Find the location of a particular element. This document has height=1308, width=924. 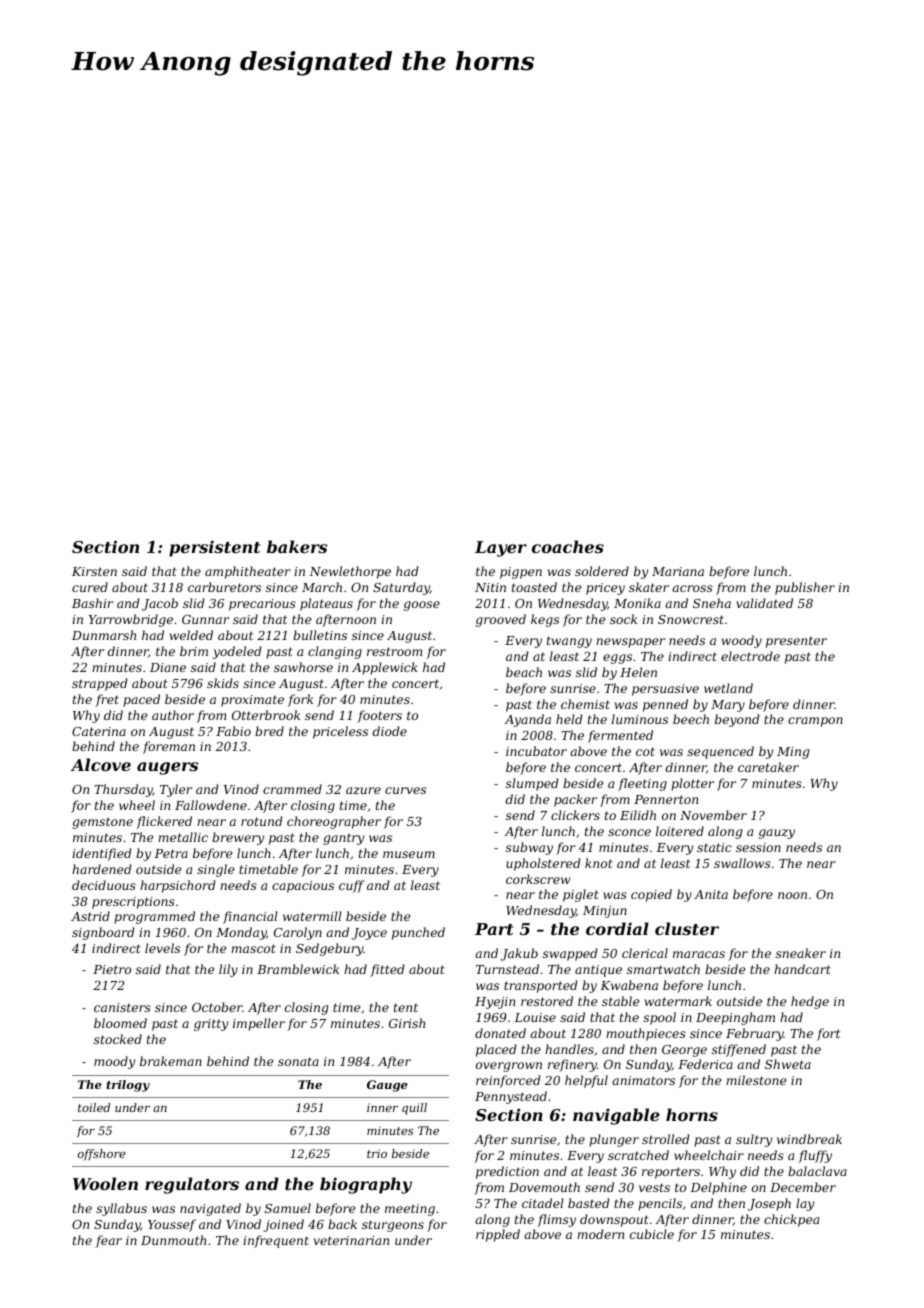

Newlethorpe is located at coordinates (350, 572).
